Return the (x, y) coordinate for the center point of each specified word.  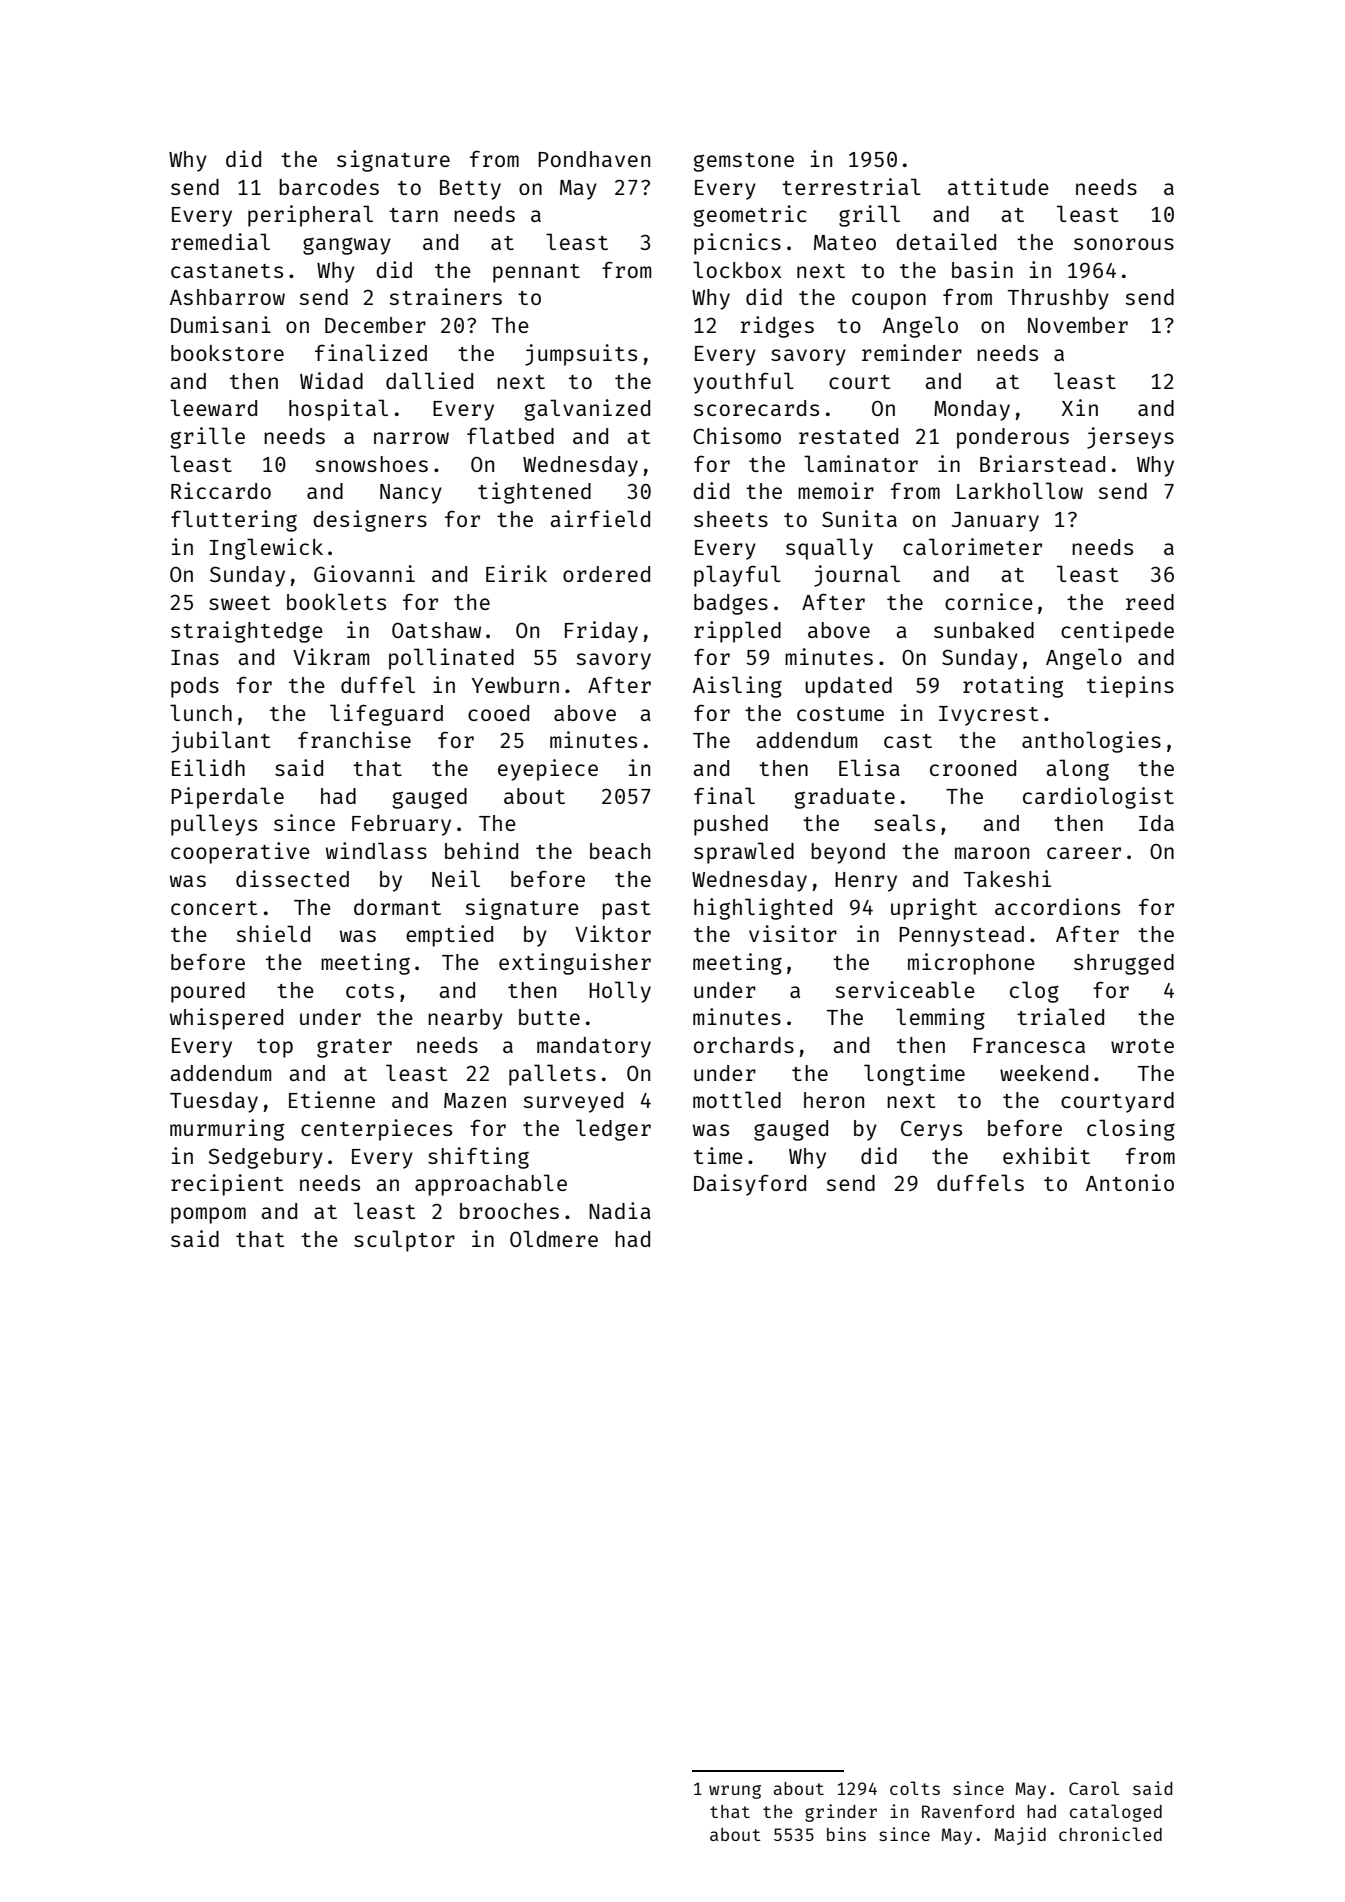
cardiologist (1098, 798)
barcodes (329, 187)
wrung (735, 1792)
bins (846, 1834)
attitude (998, 186)
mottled (737, 1099)
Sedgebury (266, 1158)
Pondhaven (594, 159)
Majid (1020, 1836)
